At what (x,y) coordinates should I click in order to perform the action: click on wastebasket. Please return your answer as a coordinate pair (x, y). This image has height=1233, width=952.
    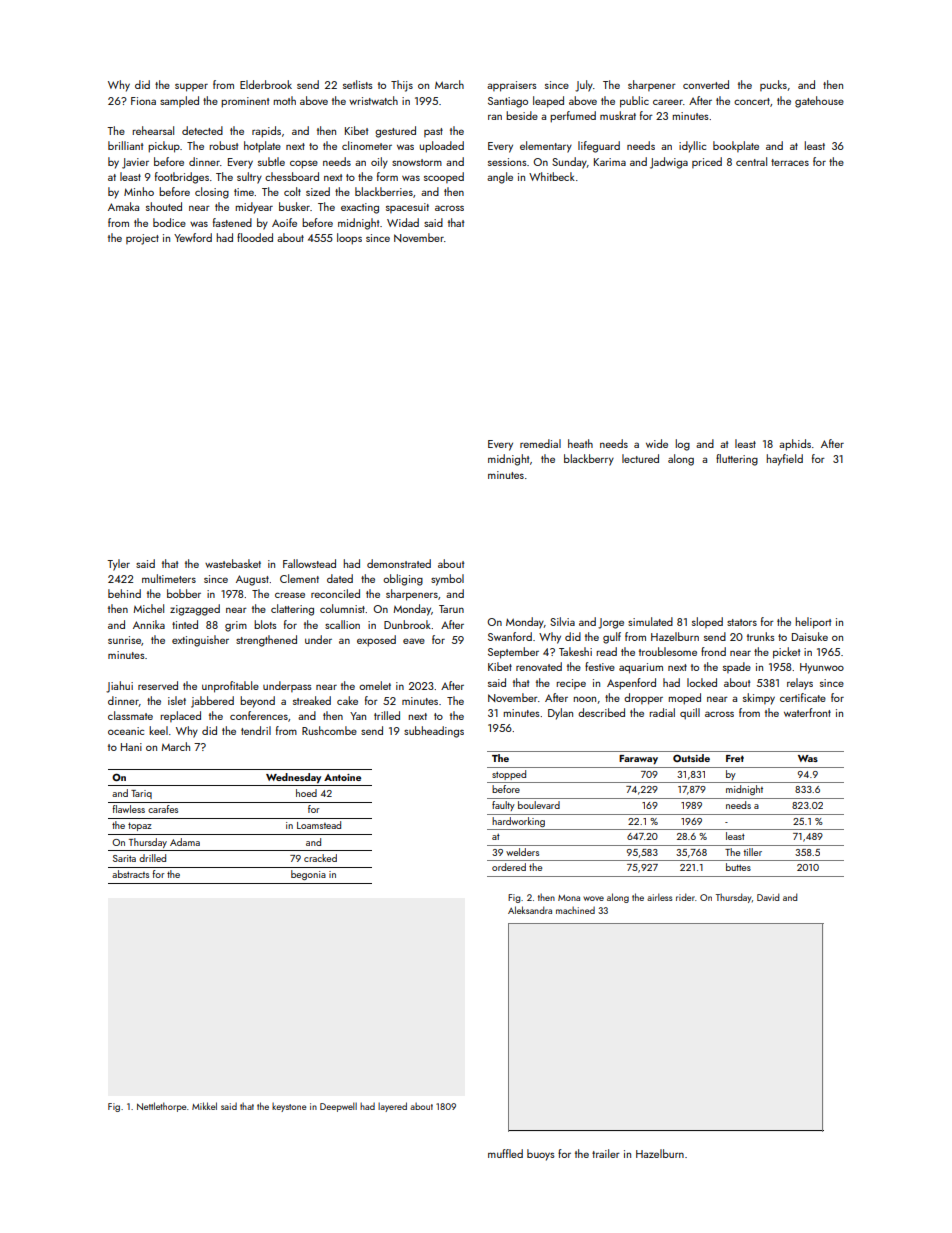
    Looking at the image, I should click on (233, 563).
